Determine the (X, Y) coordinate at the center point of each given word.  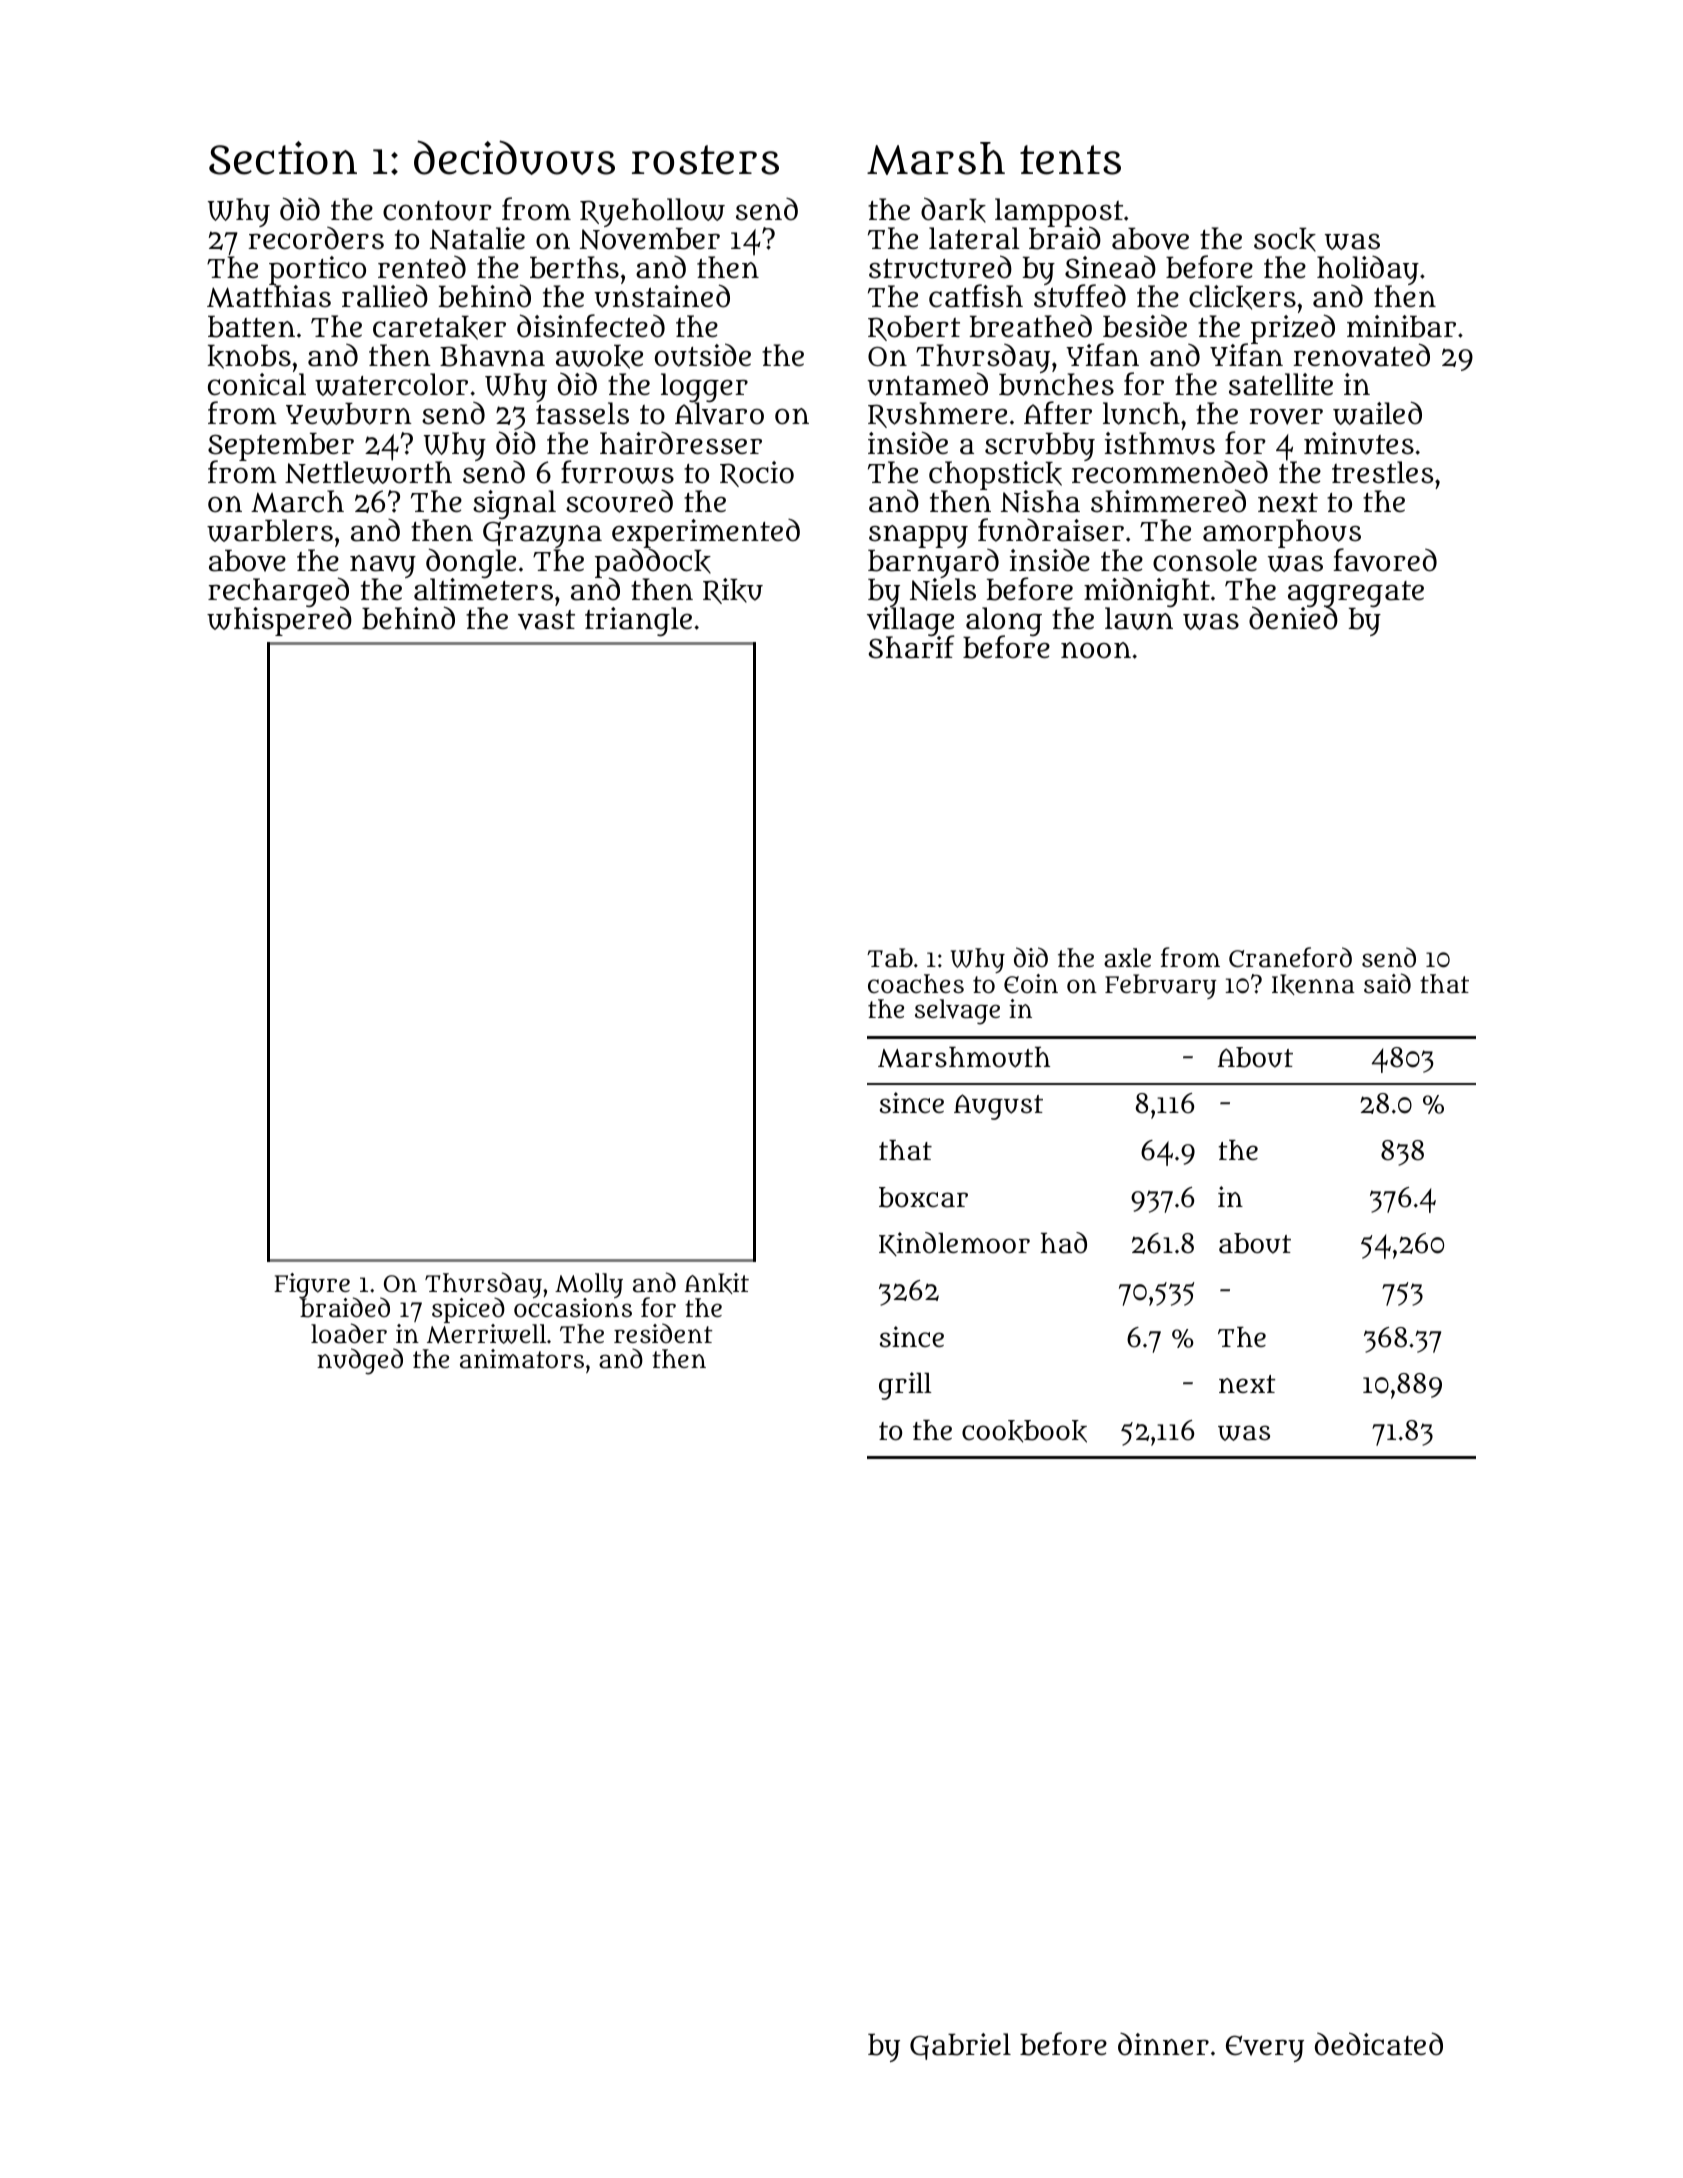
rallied (385, 296)
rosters (705, 160)
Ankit (717, 1283)
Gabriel (960, 2046)
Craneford (1290, 957)
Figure (312, 1286)
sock (1285, 240)
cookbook (1024, 1431)
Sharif (911, 648)
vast (546, 620)
